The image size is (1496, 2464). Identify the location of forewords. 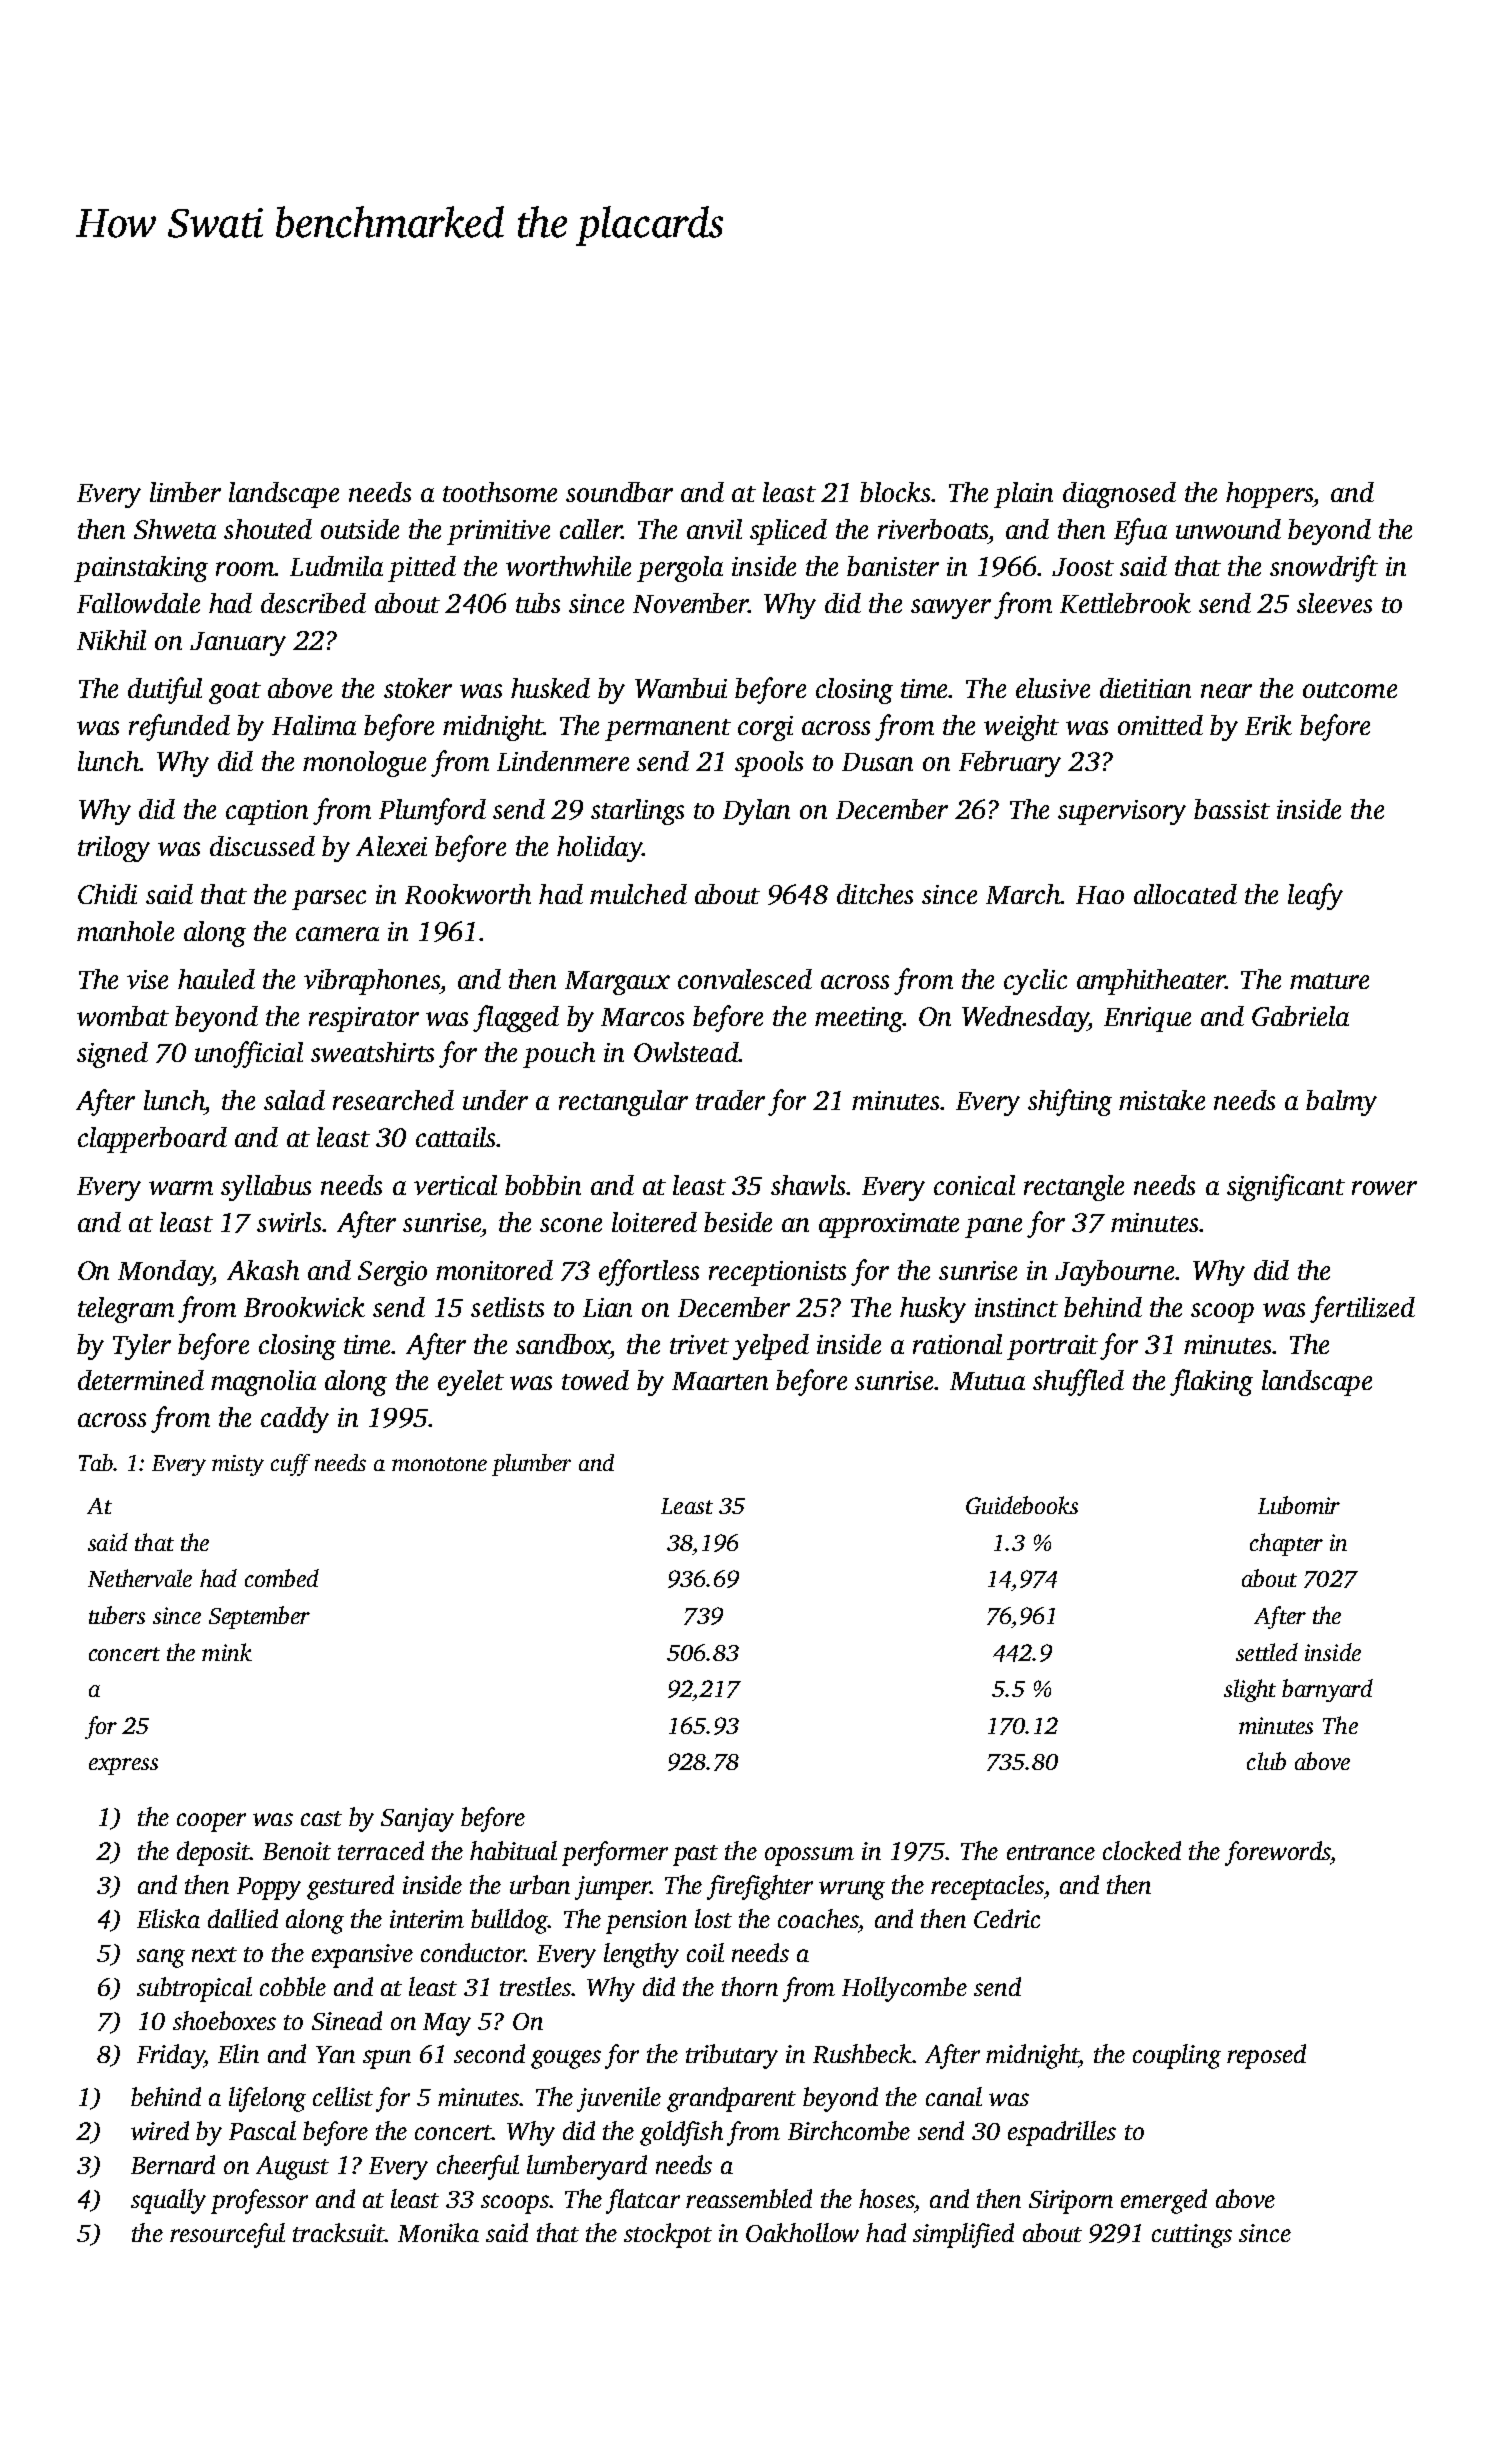
(1277, 1853).
